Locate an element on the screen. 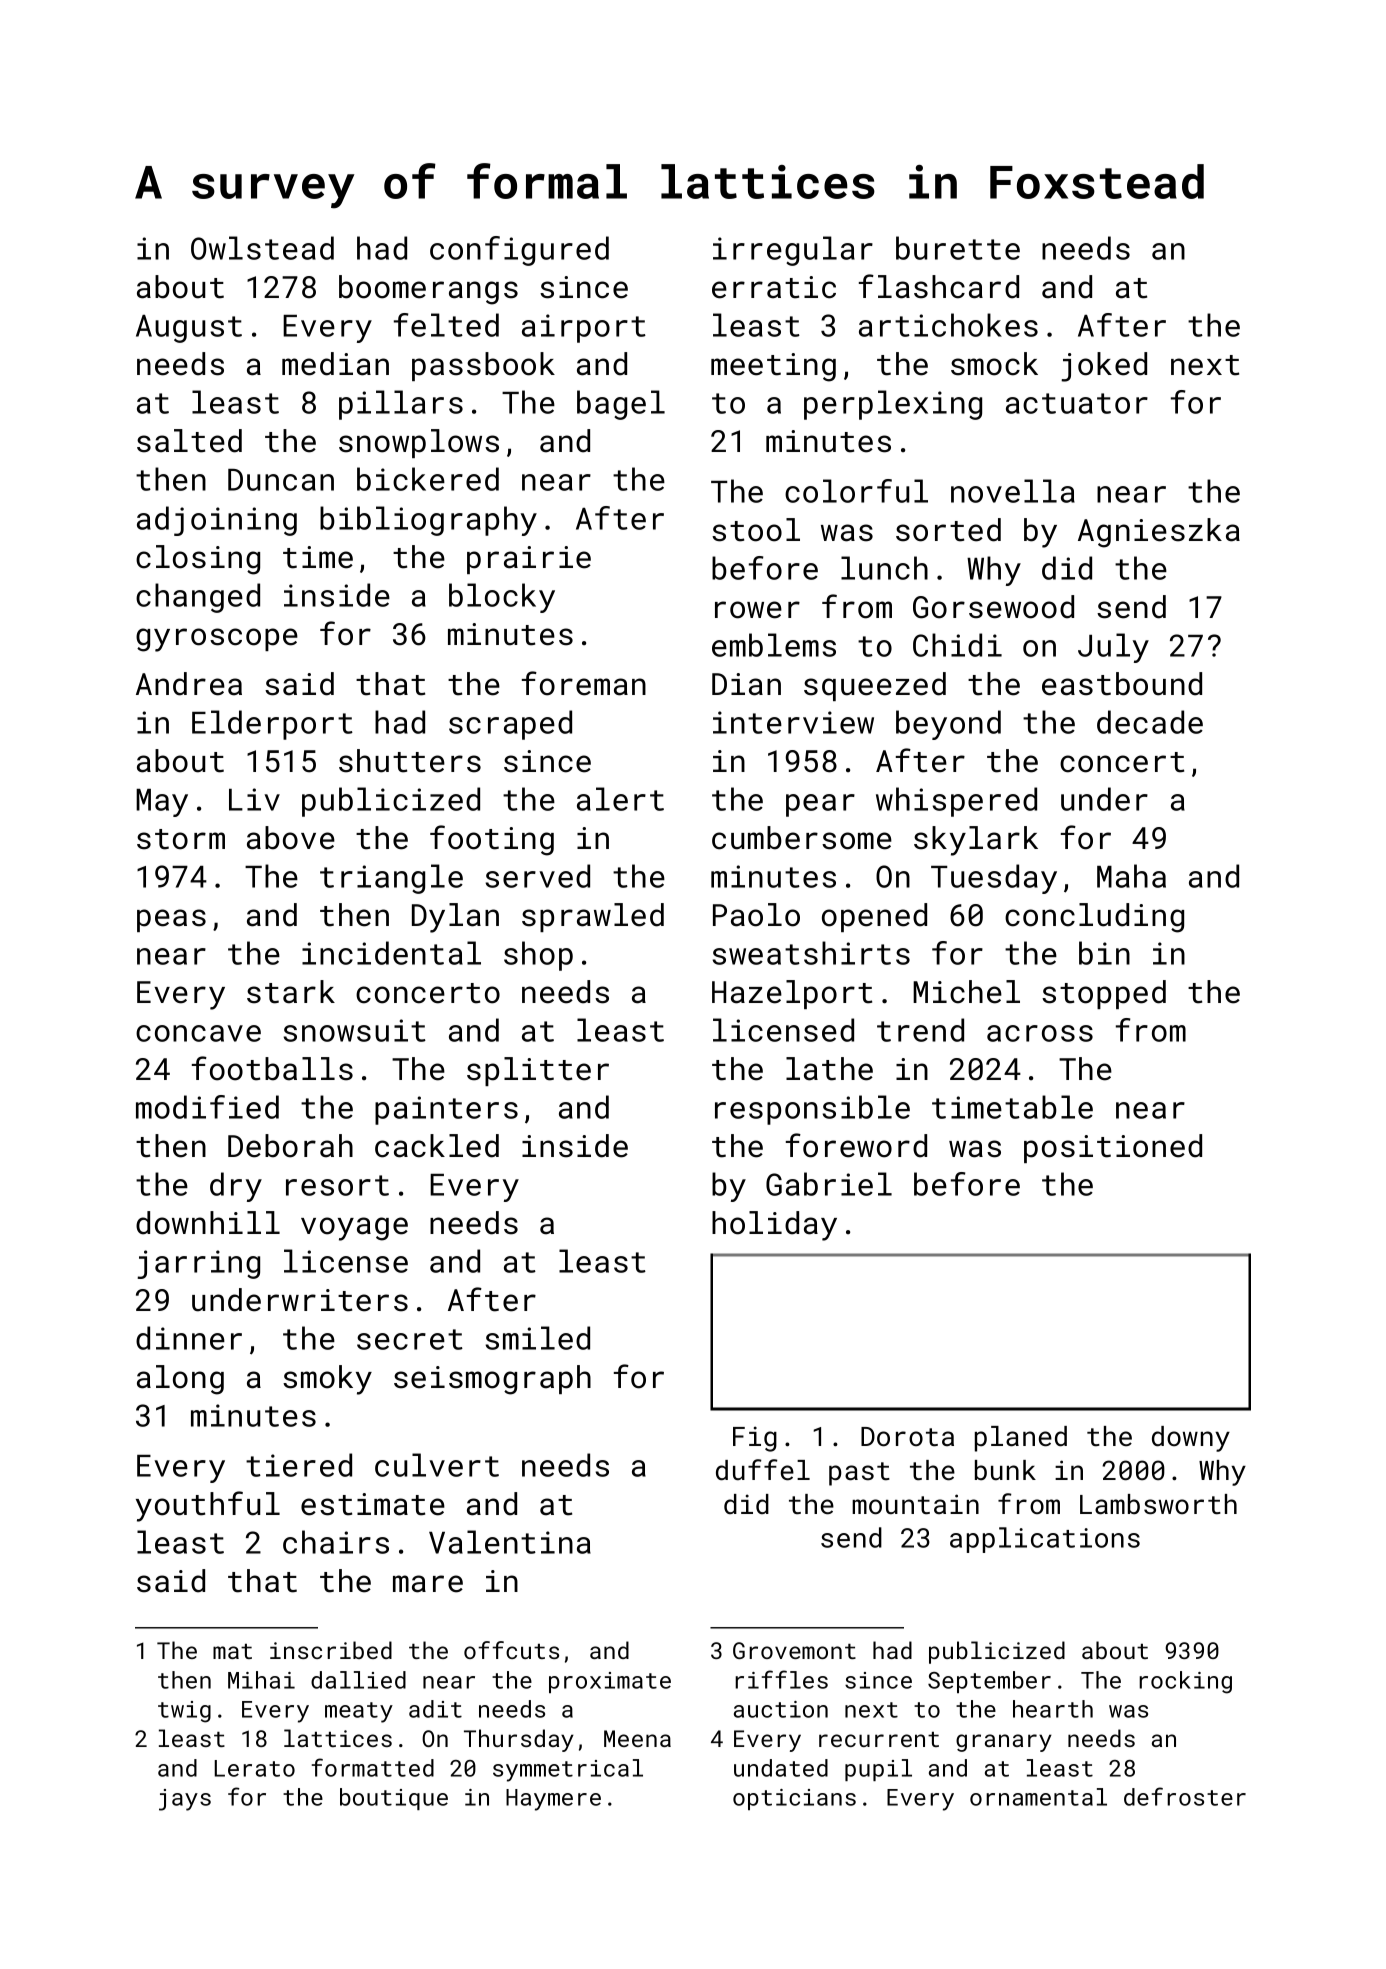 The image size is (1386, 1969). painters is located at coordinates (446, 1110).
